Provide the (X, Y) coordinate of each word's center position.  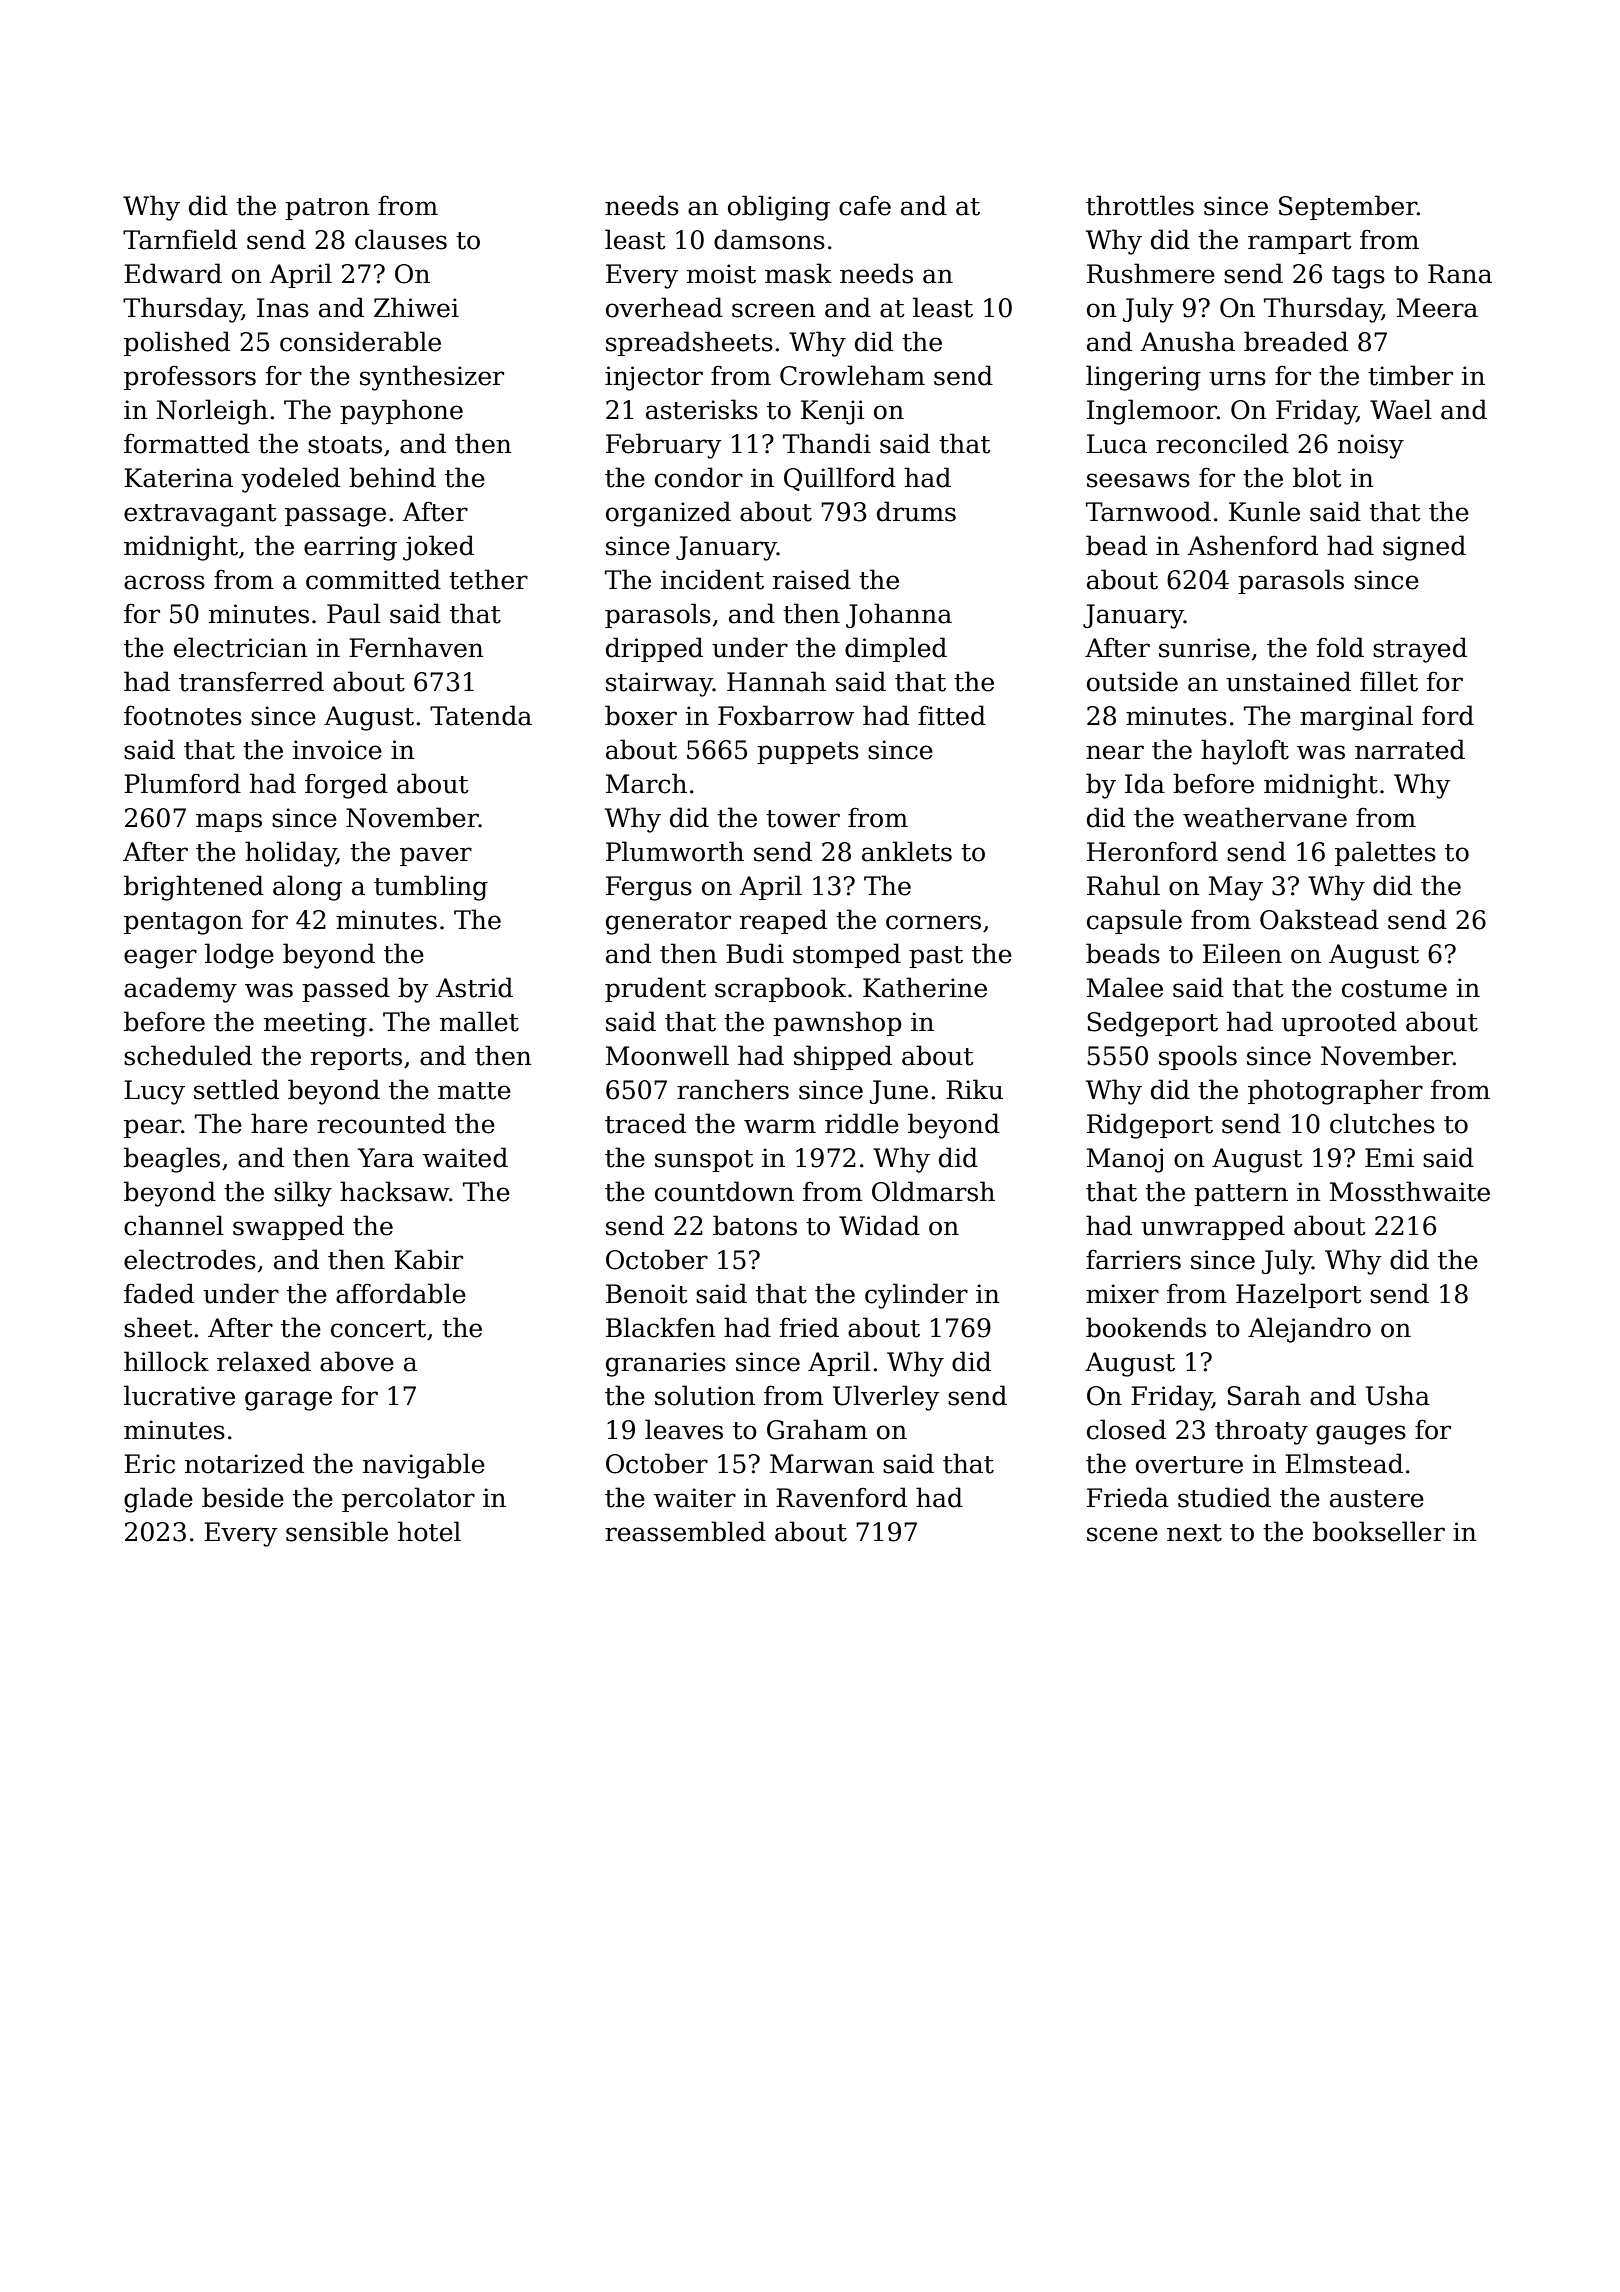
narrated (1410, 749)
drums (916, 511)
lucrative (179, 1395)
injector (654, 378)
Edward (173, 273)
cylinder (916, 1296)
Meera (1437, 308)
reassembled (685, 1531)
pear (152, 1128)
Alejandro (1309, 1330)
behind (392, 477)
